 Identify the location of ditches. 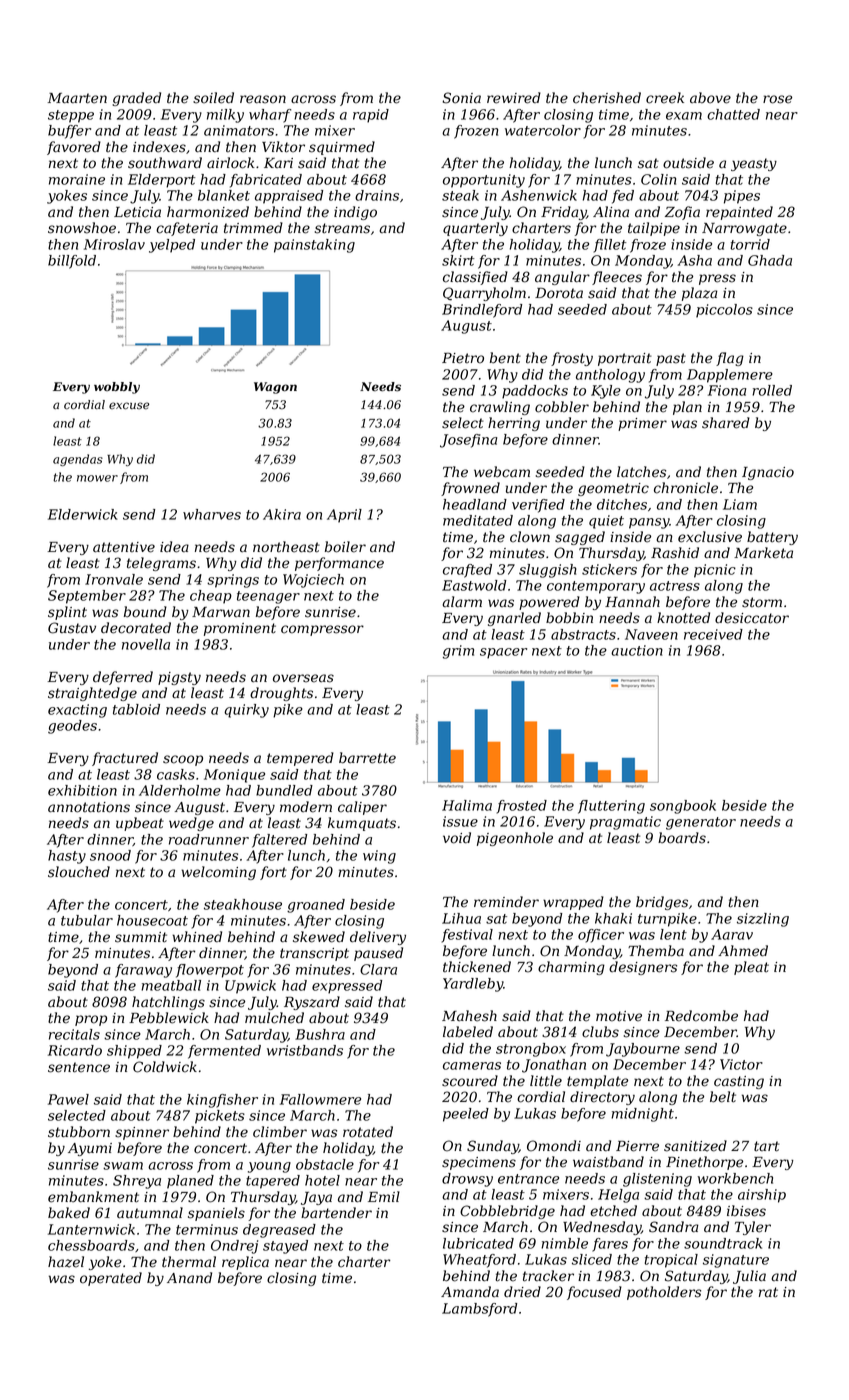
(622, 504).
